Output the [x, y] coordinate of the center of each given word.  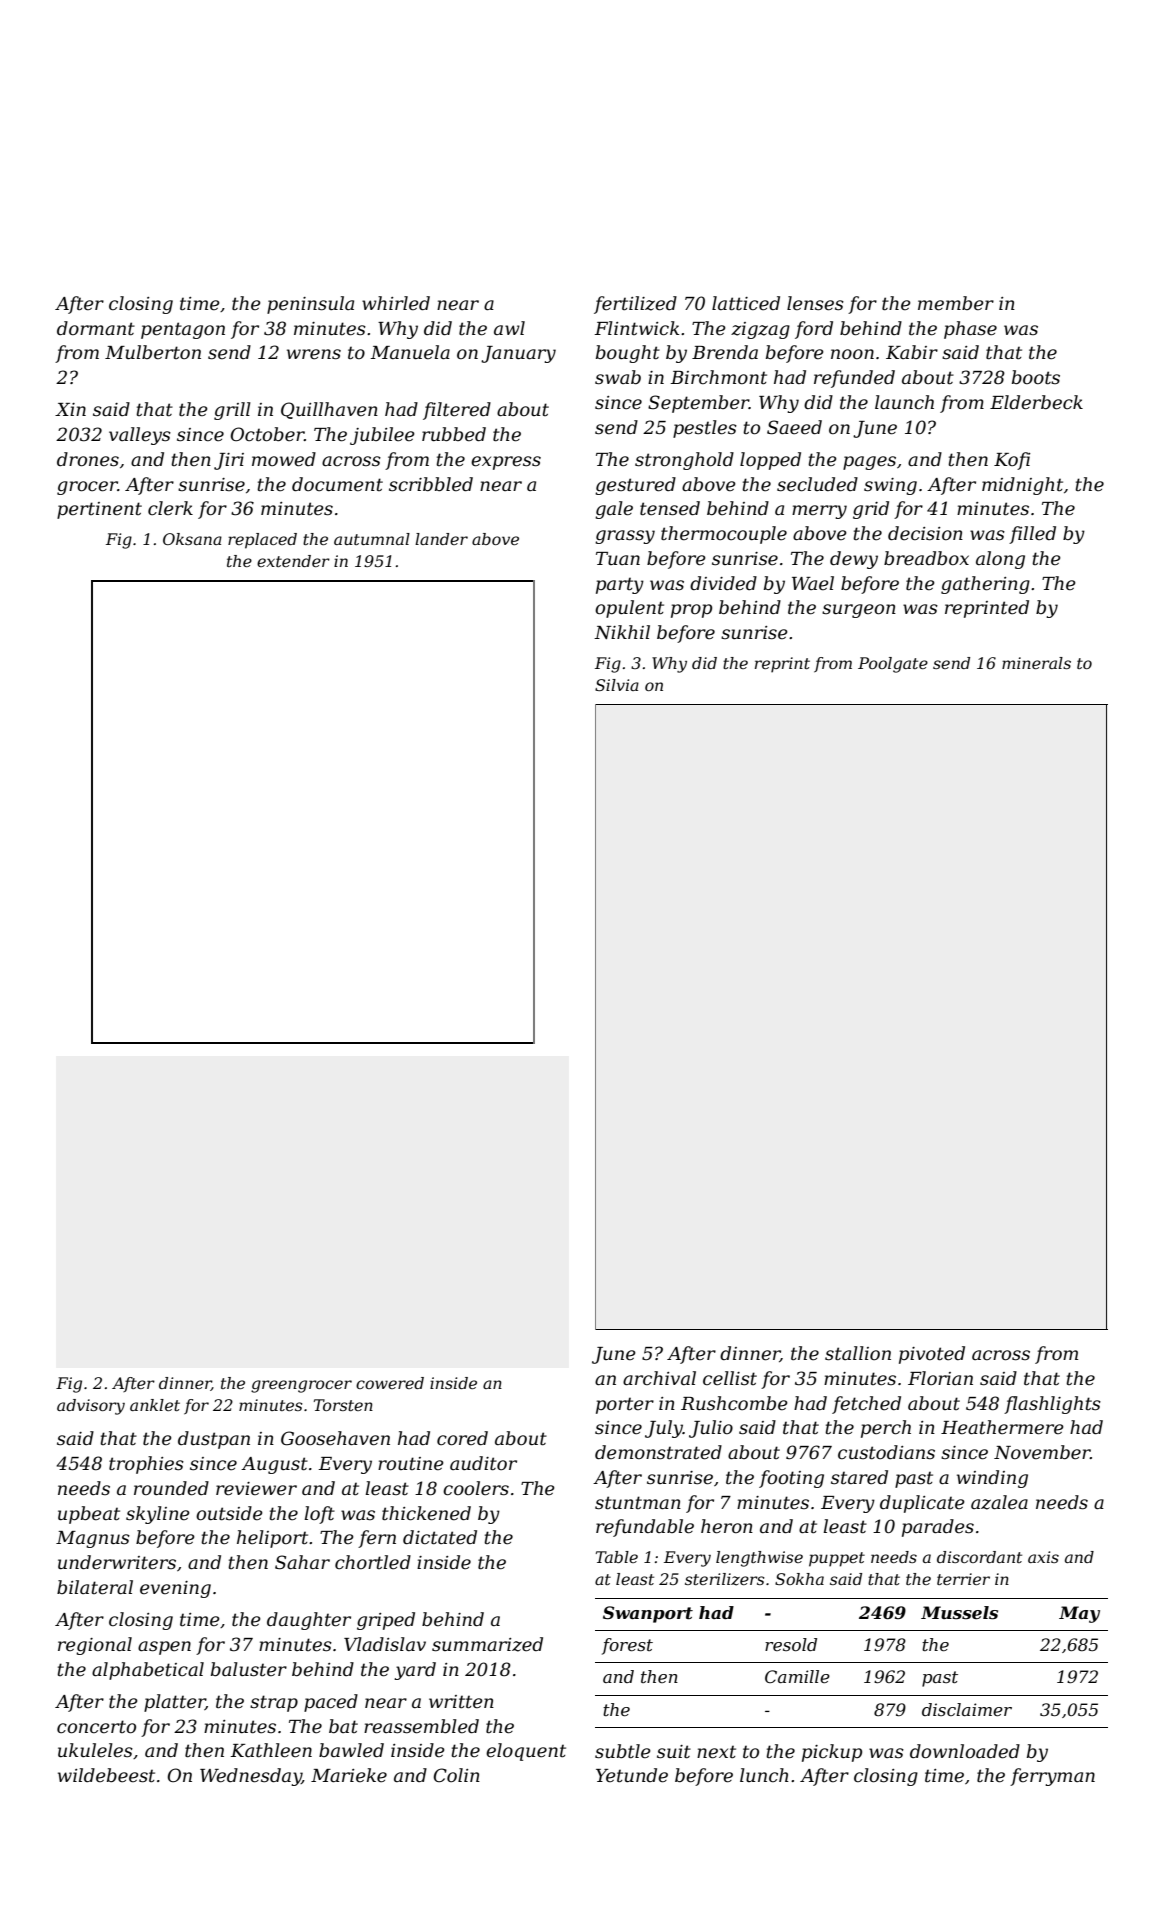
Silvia [617, 685]
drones [88, 459]
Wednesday [251, 1777]
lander [441, 539]
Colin [457, 1775]
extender [293, 561]
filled [1032, 535]
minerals [1036, 663]
